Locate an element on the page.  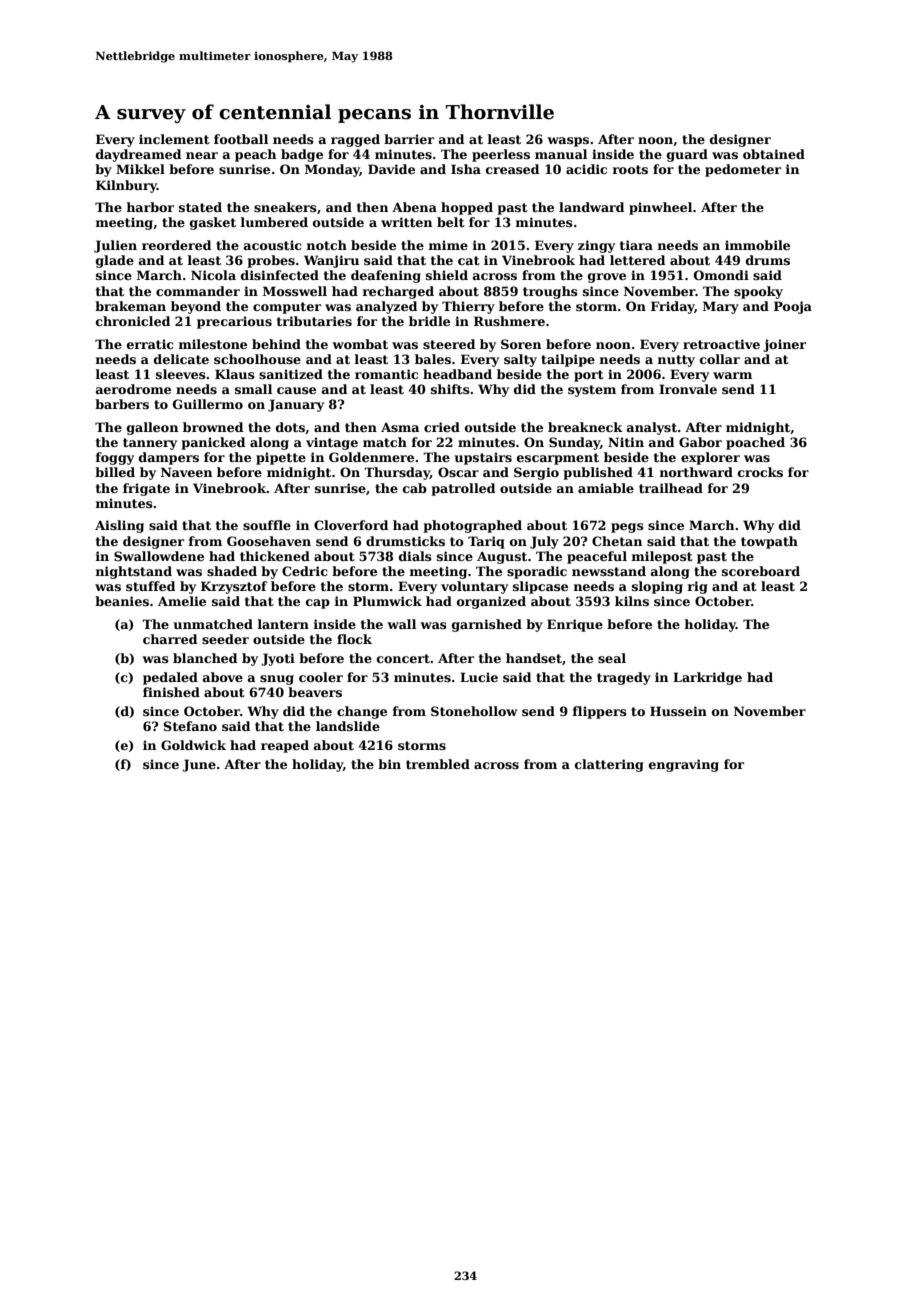
Davide is located at coordinates (391, 169).
